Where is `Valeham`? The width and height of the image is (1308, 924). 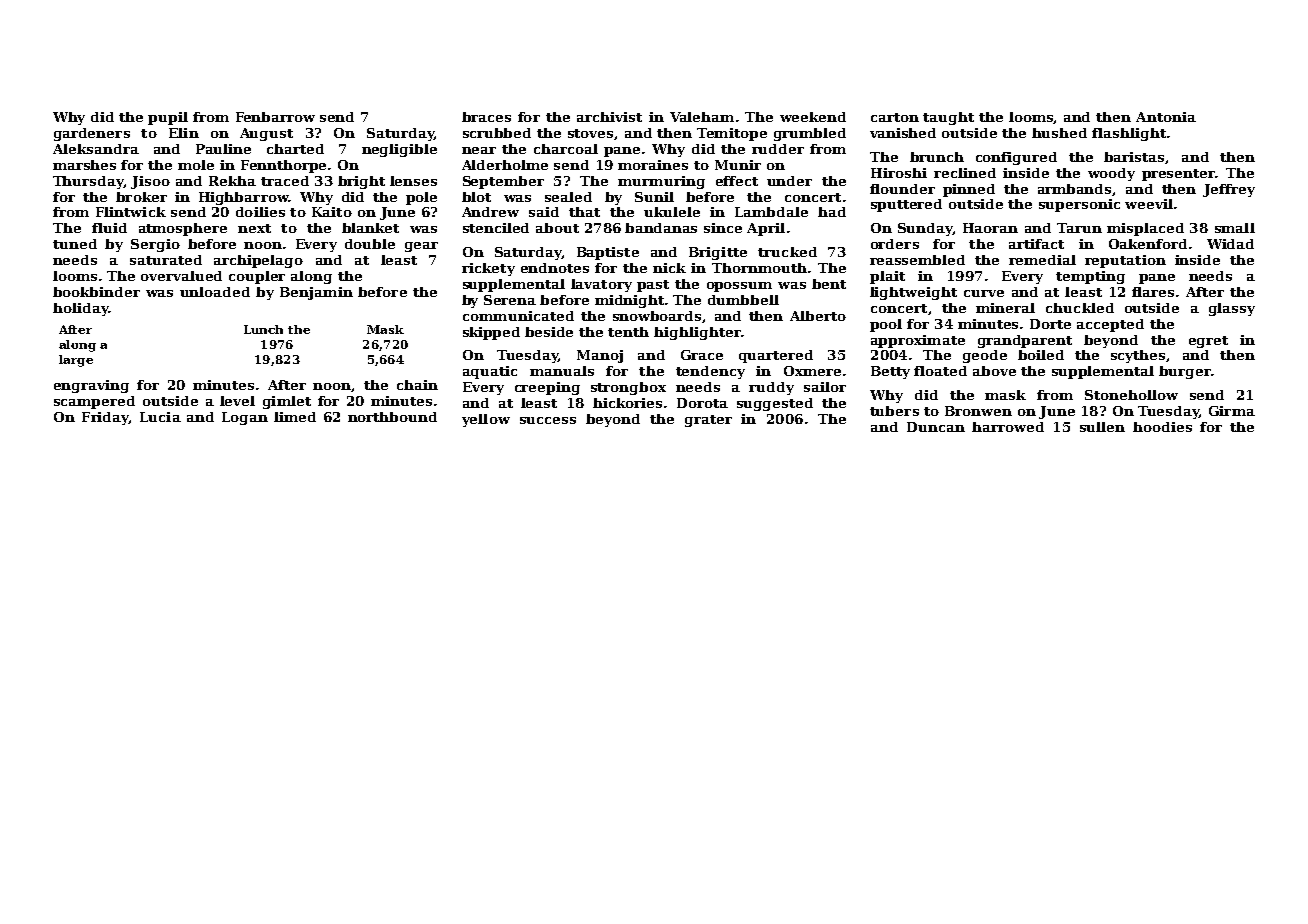 Valeham is located at coordinates (702, 117).
